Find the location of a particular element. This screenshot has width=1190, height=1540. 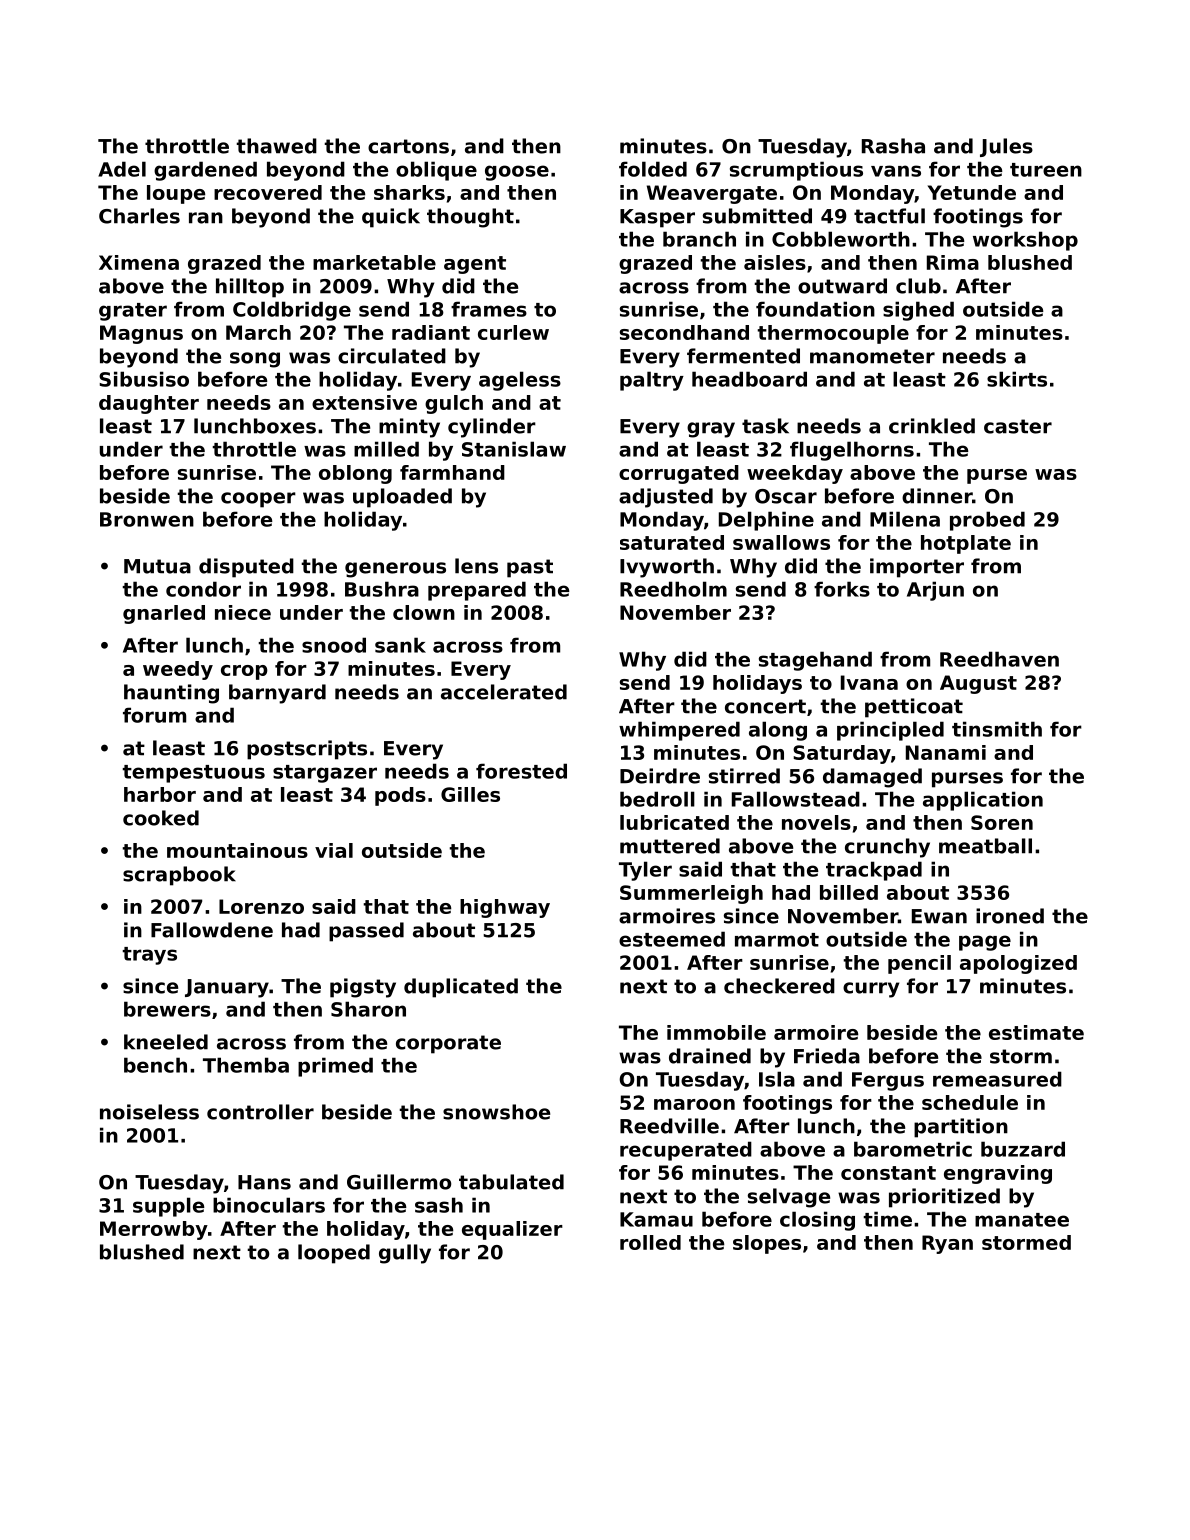

fermented is located at coordinates (743, 356).
